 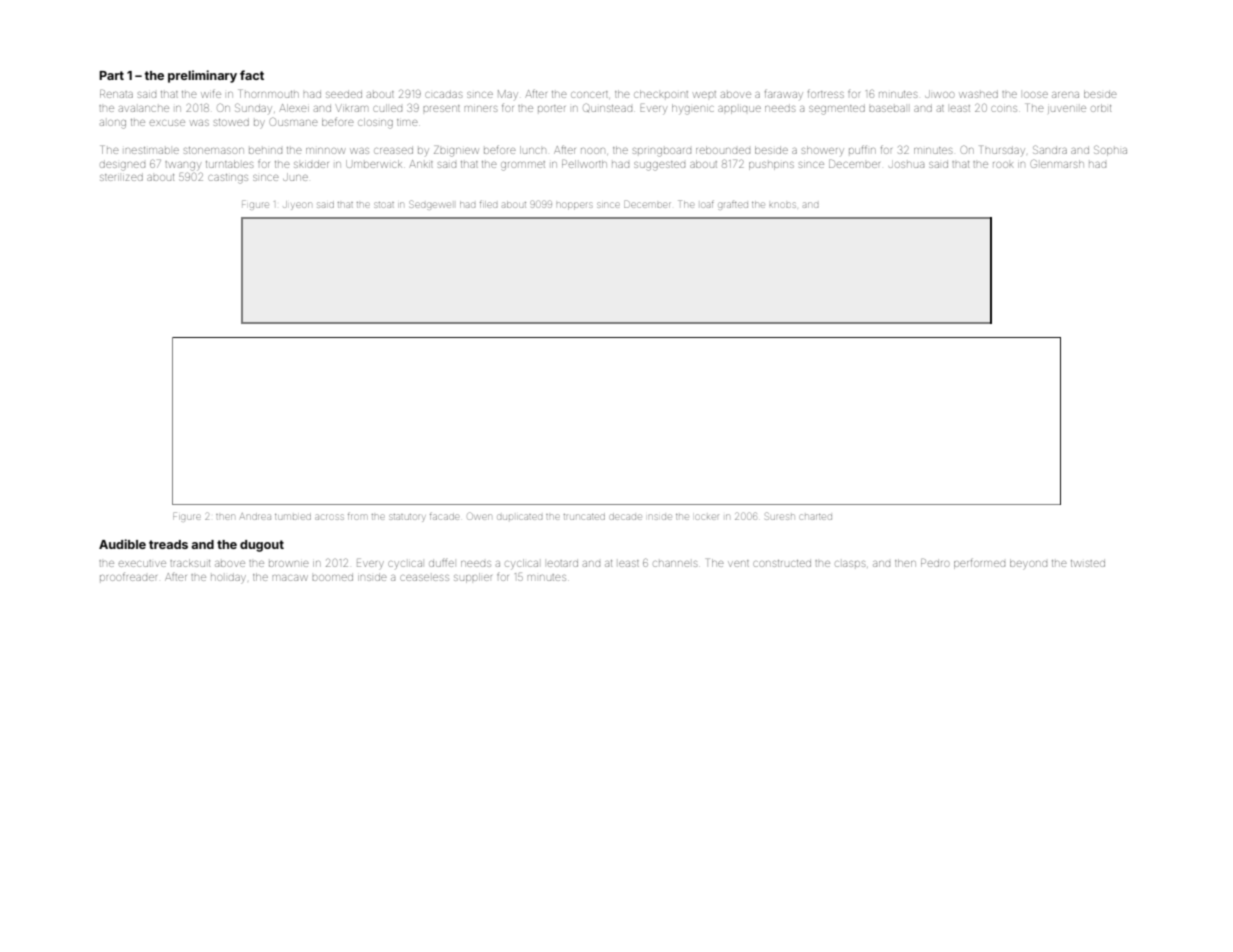 I want to click on Sophia, so click(x=1110, y=150).
